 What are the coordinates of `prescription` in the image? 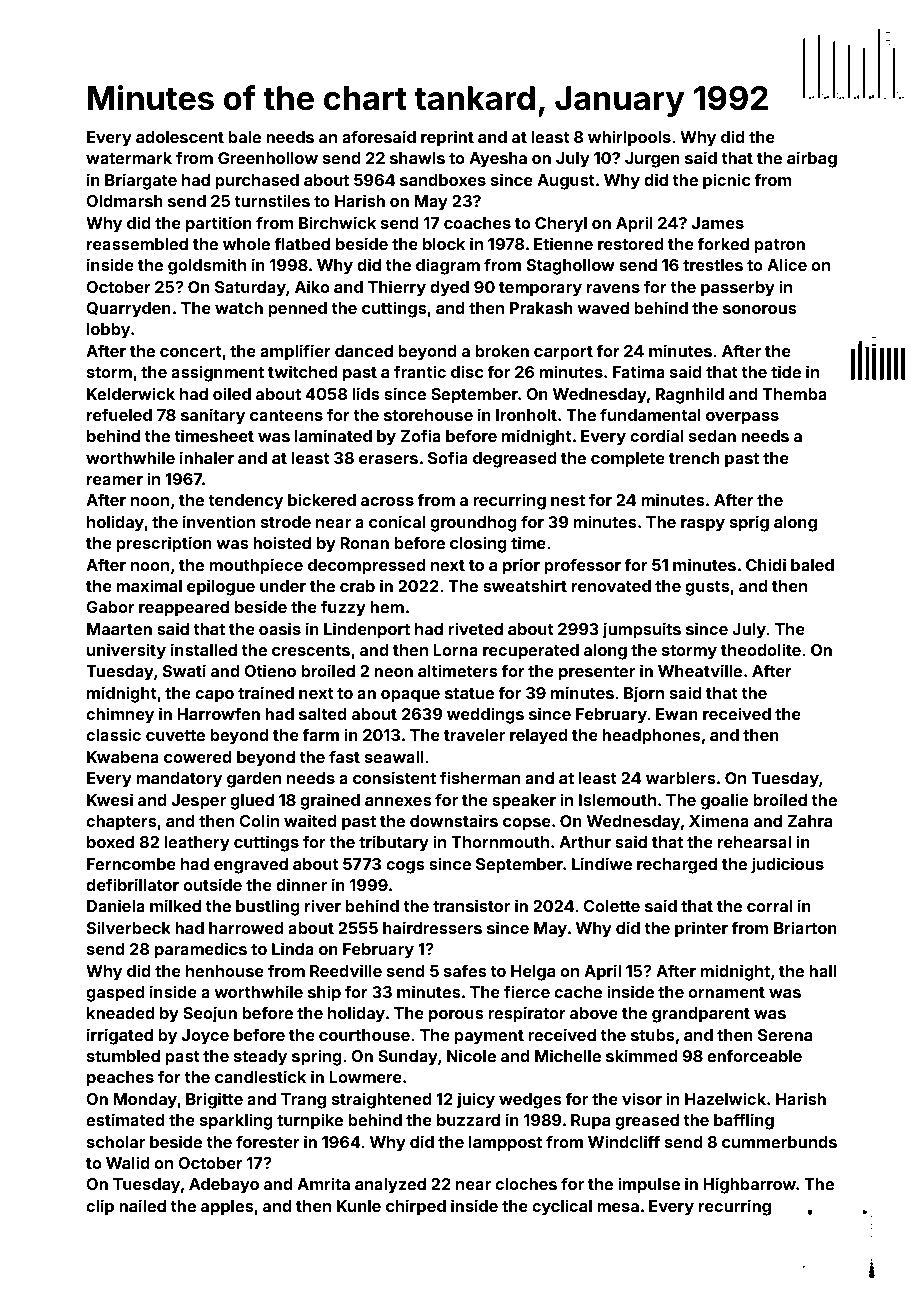 It's located at (164, 544).
